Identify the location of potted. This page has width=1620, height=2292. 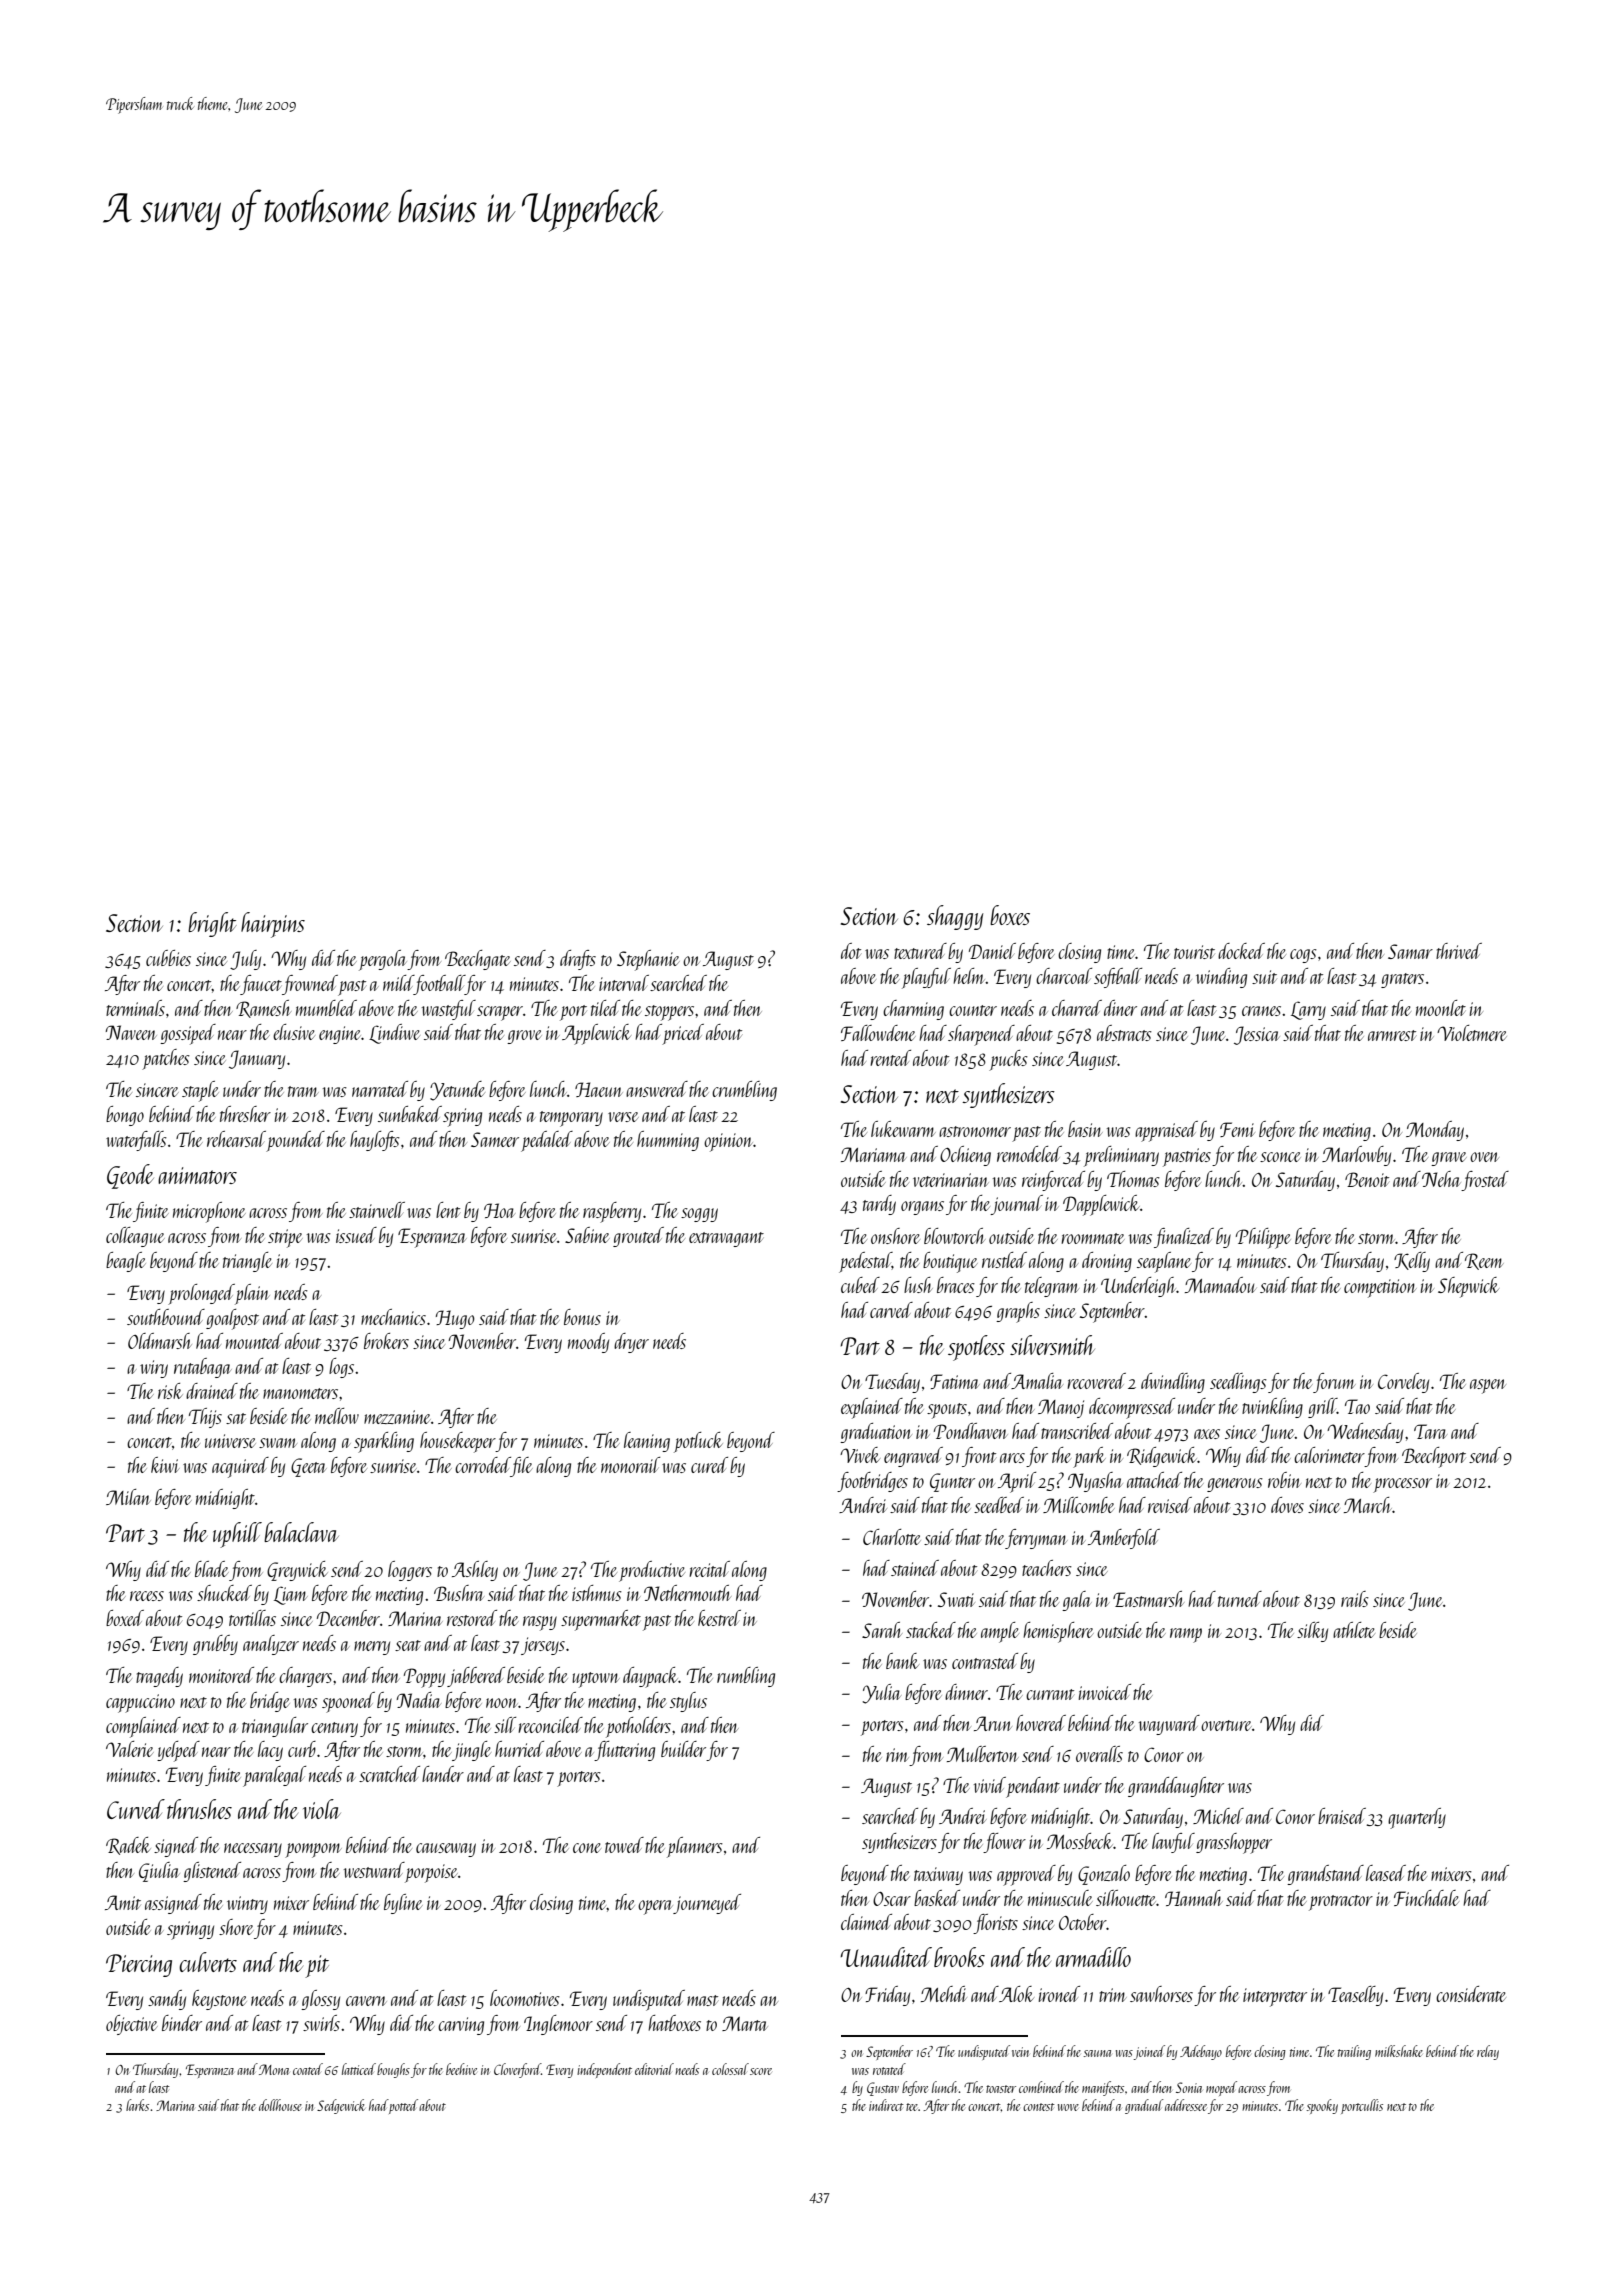
(403, 2106).
